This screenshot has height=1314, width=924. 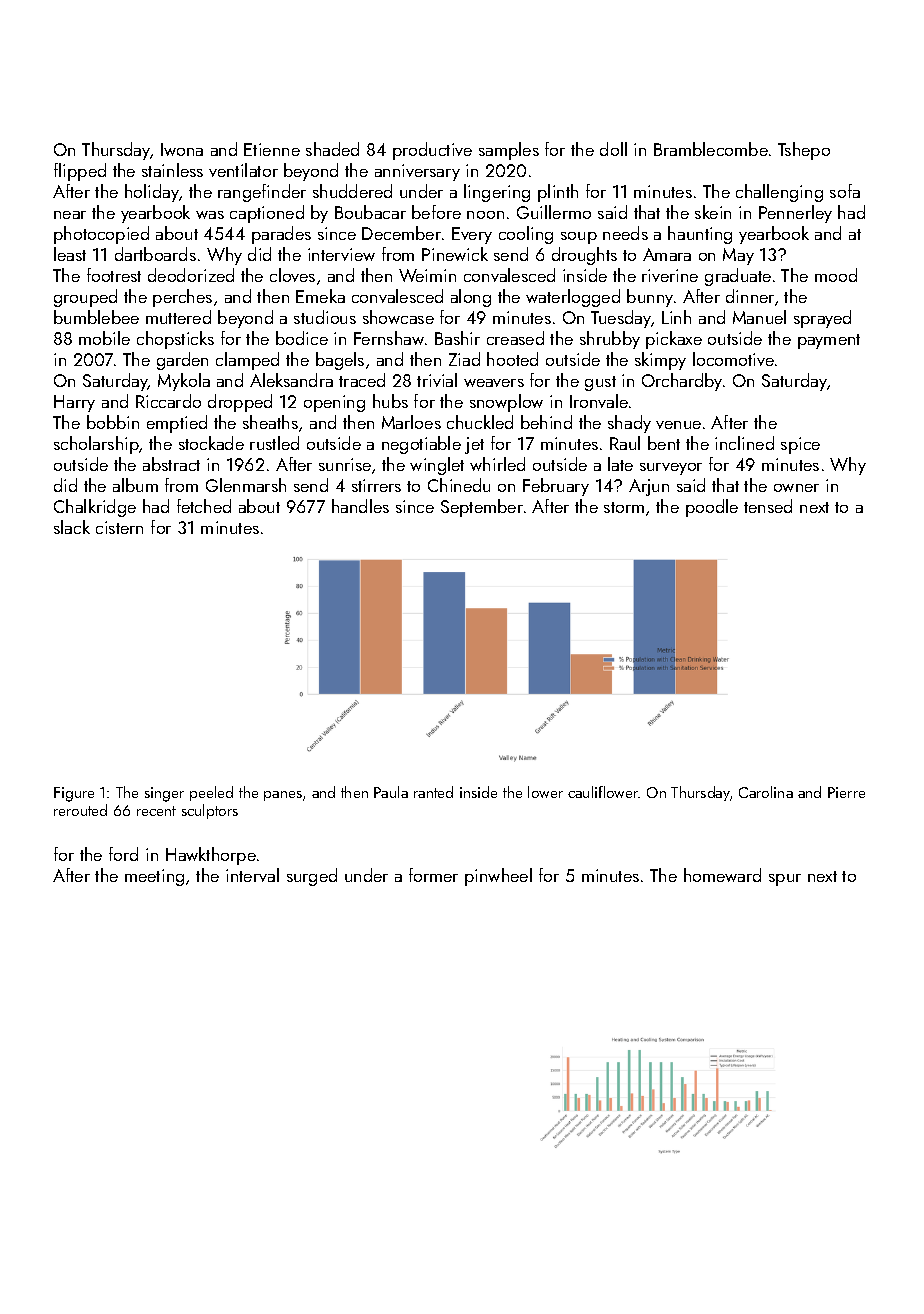 I want to click on fetched, so click(x=204, y=506).
